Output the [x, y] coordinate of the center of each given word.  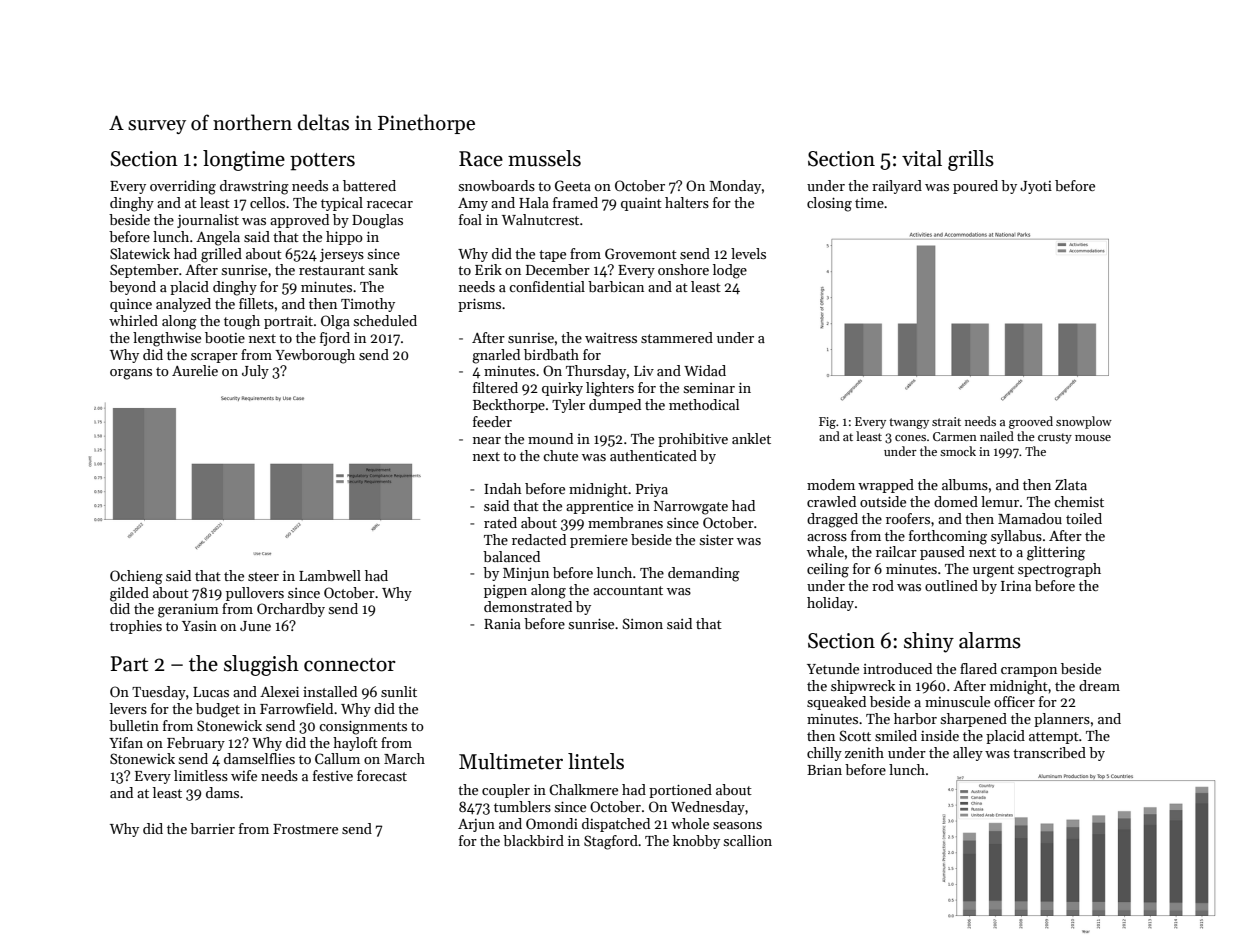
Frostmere [305, 829]
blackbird [533, 840]
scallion [748, 840]
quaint [641, 204]
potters [322, 162]
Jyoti [1036, 187]
